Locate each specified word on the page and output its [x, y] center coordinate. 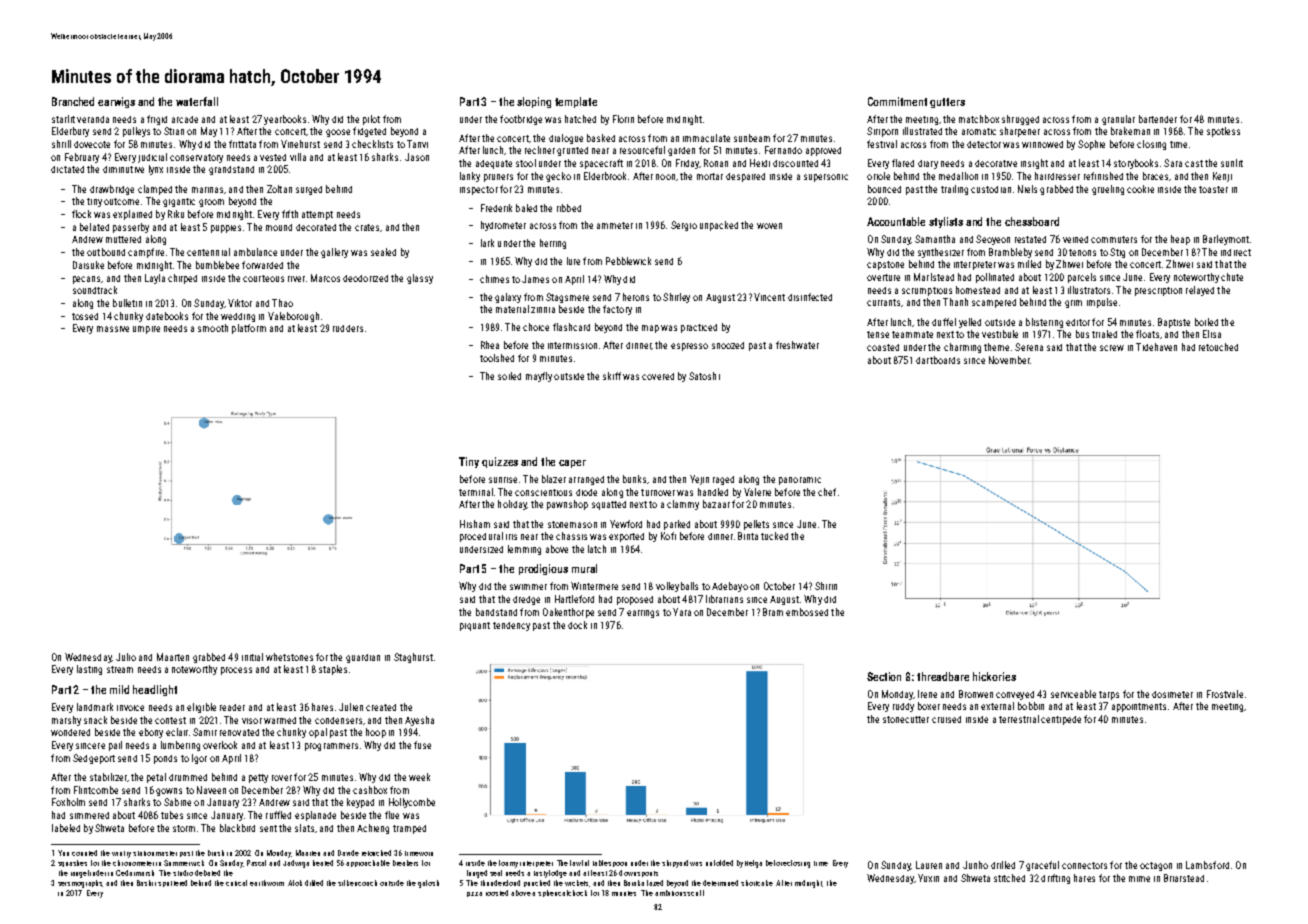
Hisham [475, 524]
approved [823, 151]
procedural [481, 537]
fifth [290, 214]
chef [827, 492]
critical [236, 883]
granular [1118, 120]
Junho [975, 865]
